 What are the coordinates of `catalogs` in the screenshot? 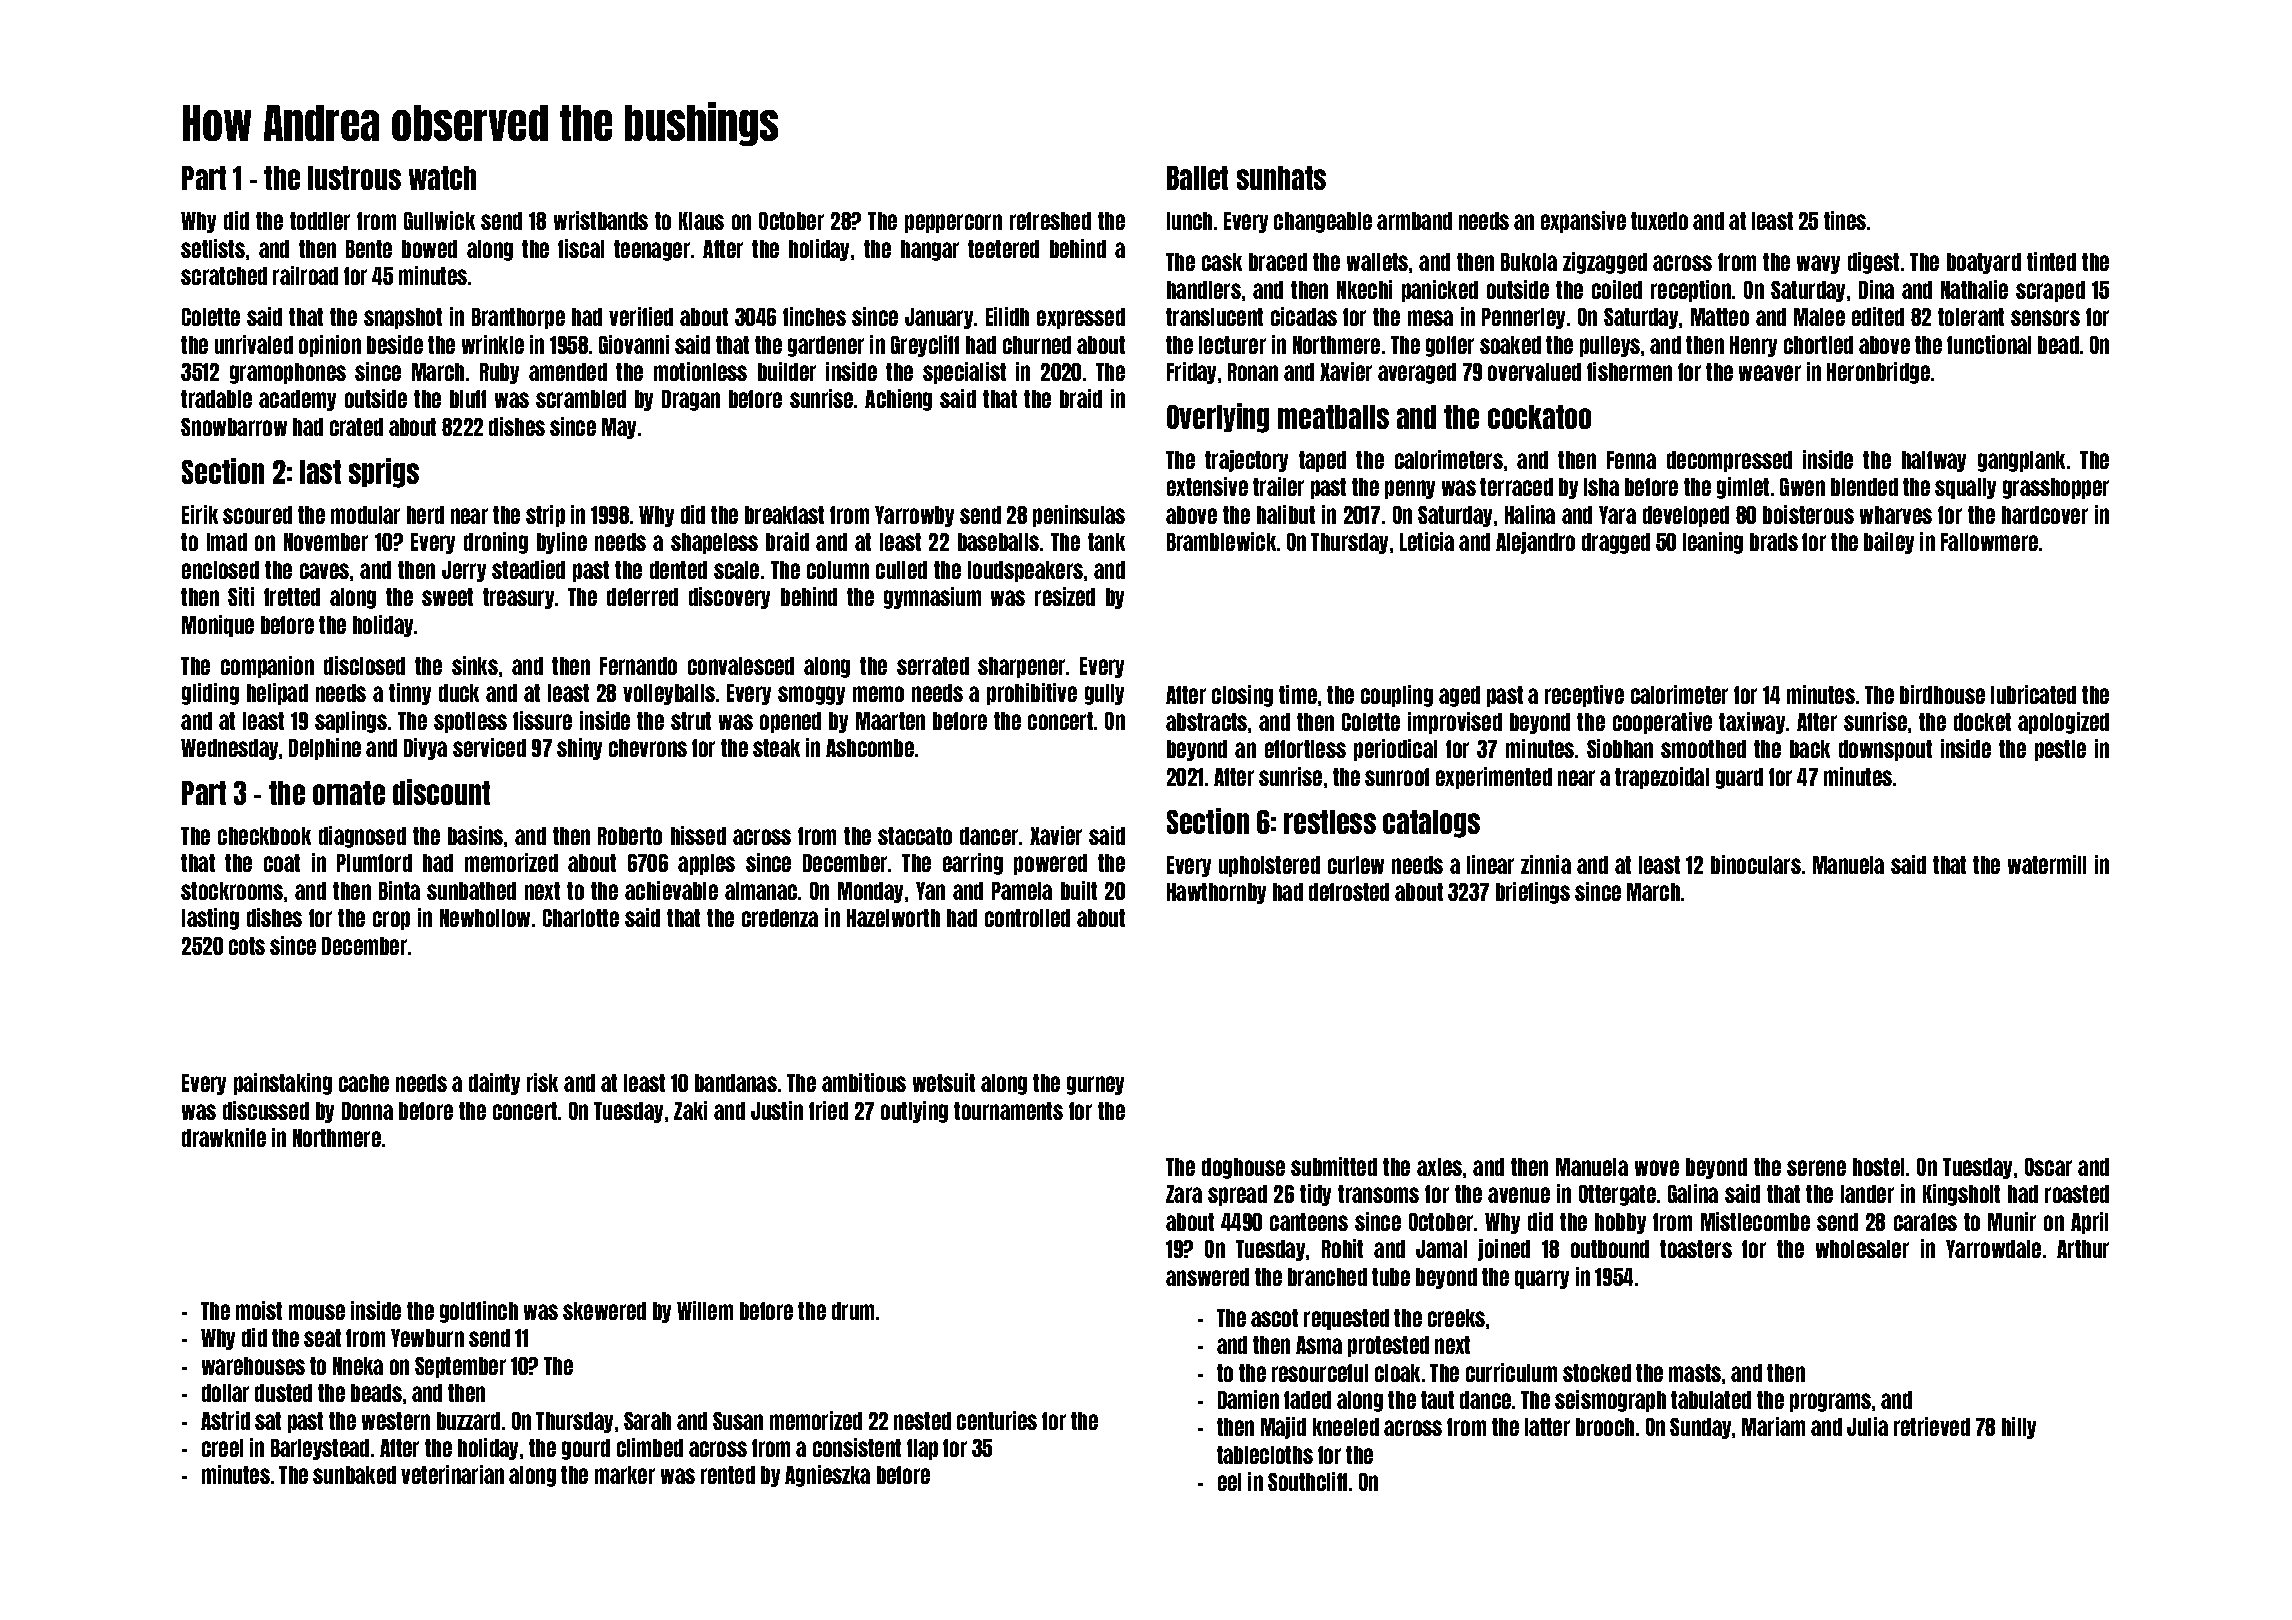 It's located at (1431, 824).
